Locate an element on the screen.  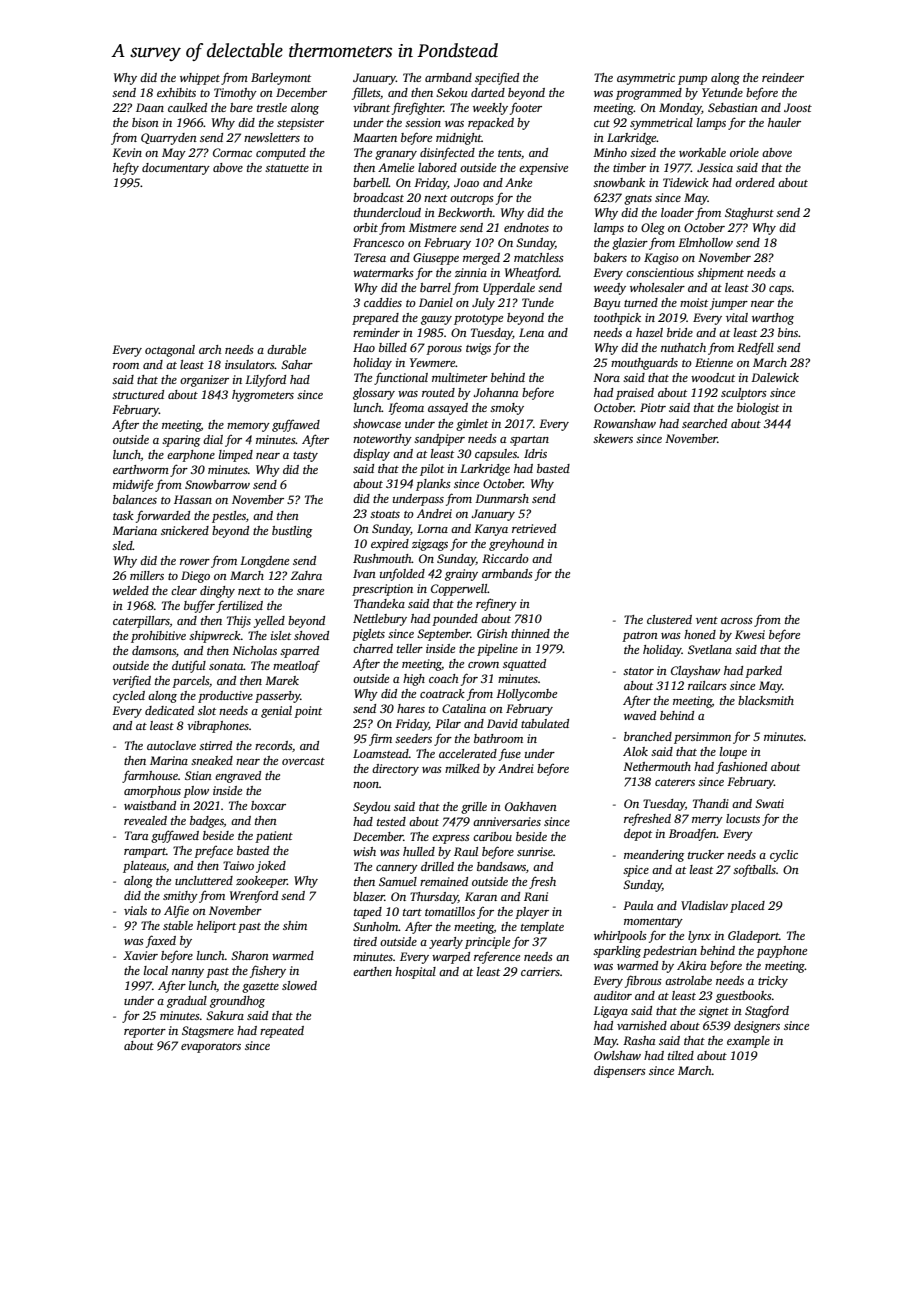
evaporators is located at coordinates (211, 1048).
